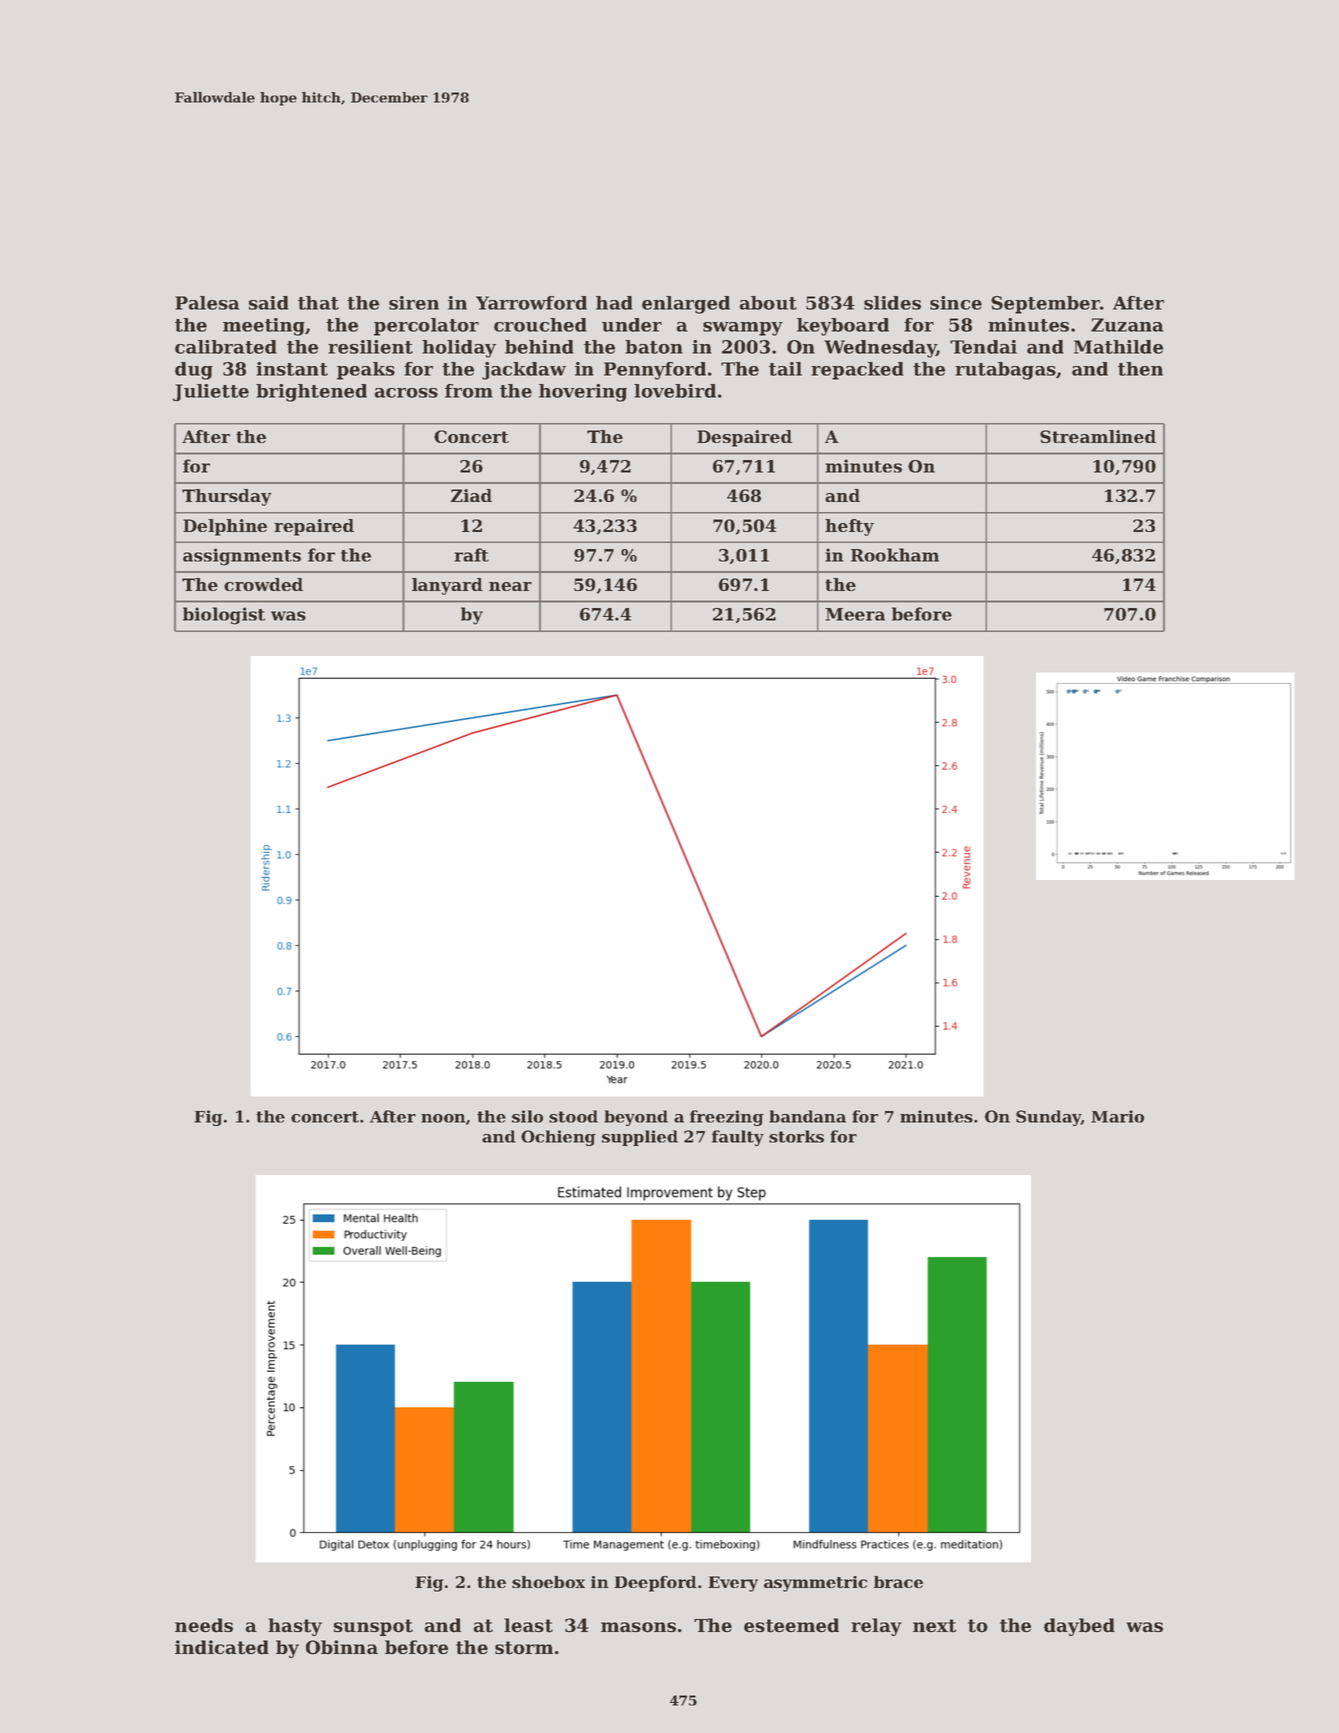  Describe the element at coordinates (744, 438) in the screenshot. I see `Despaired` at that location.
